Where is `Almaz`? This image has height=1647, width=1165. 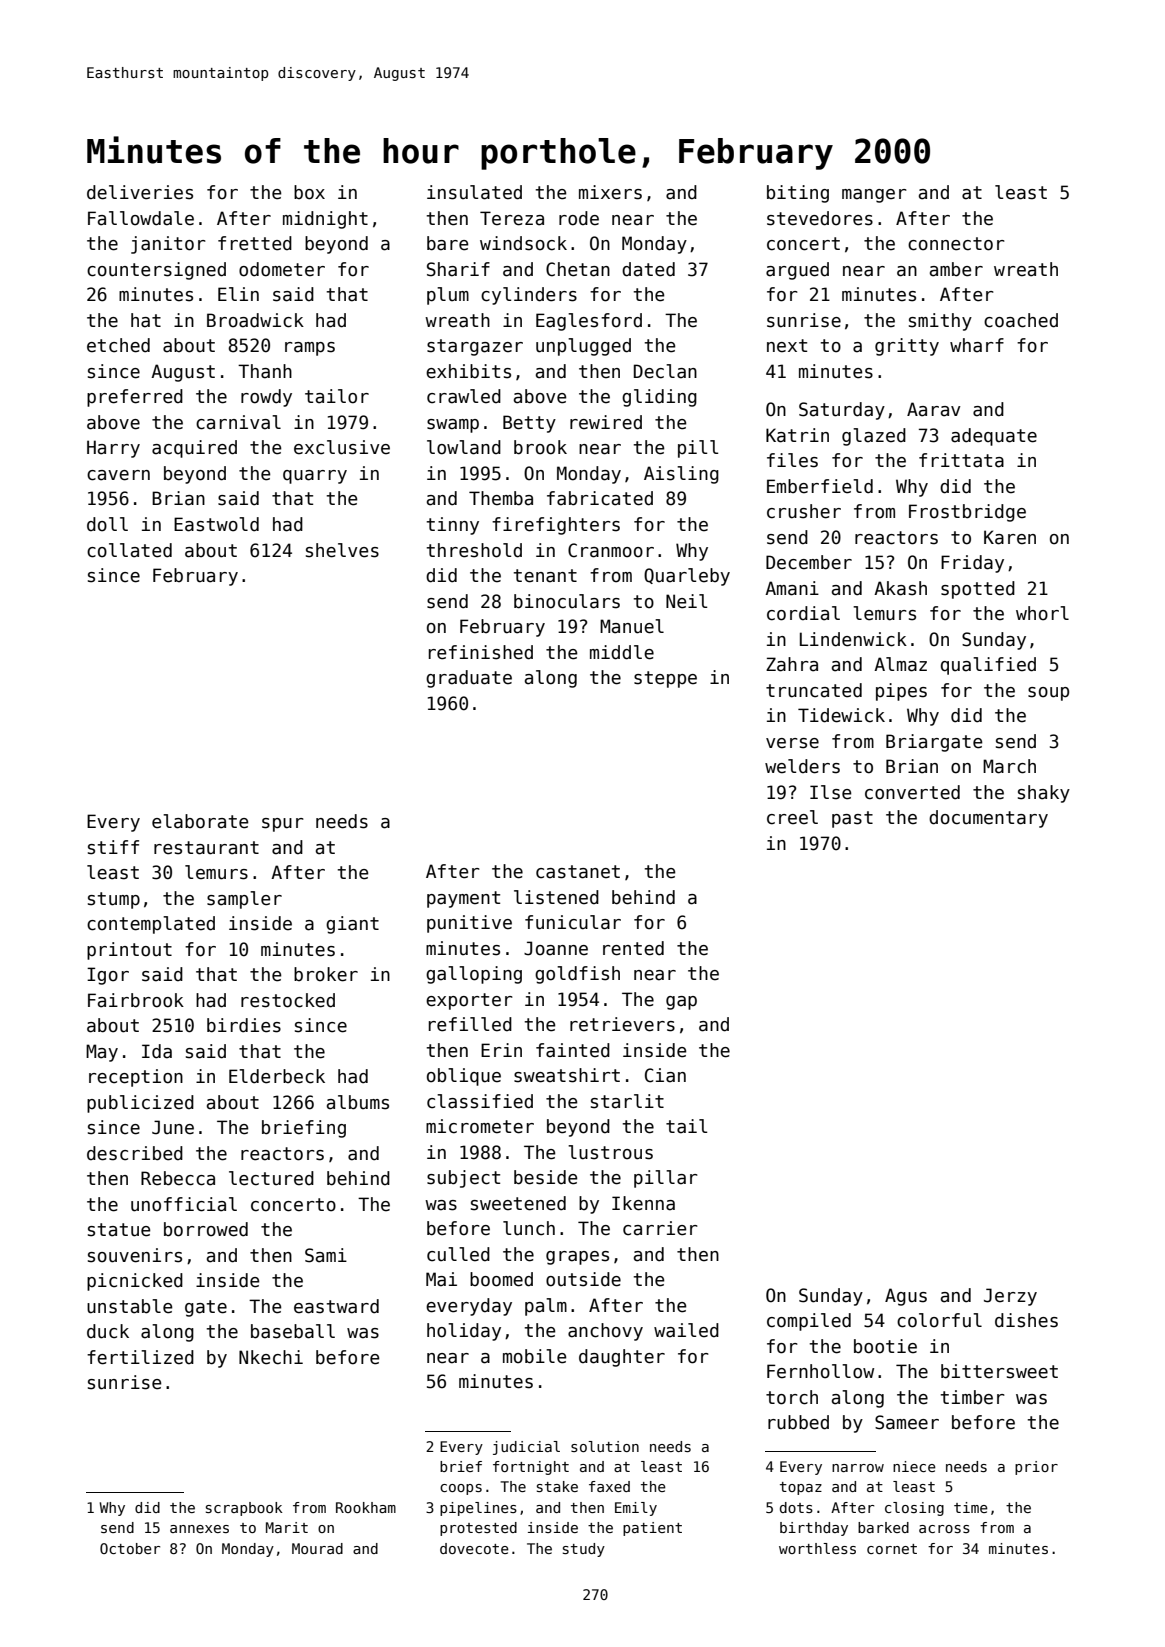 Almaz is located at coordinates (900, 664).
